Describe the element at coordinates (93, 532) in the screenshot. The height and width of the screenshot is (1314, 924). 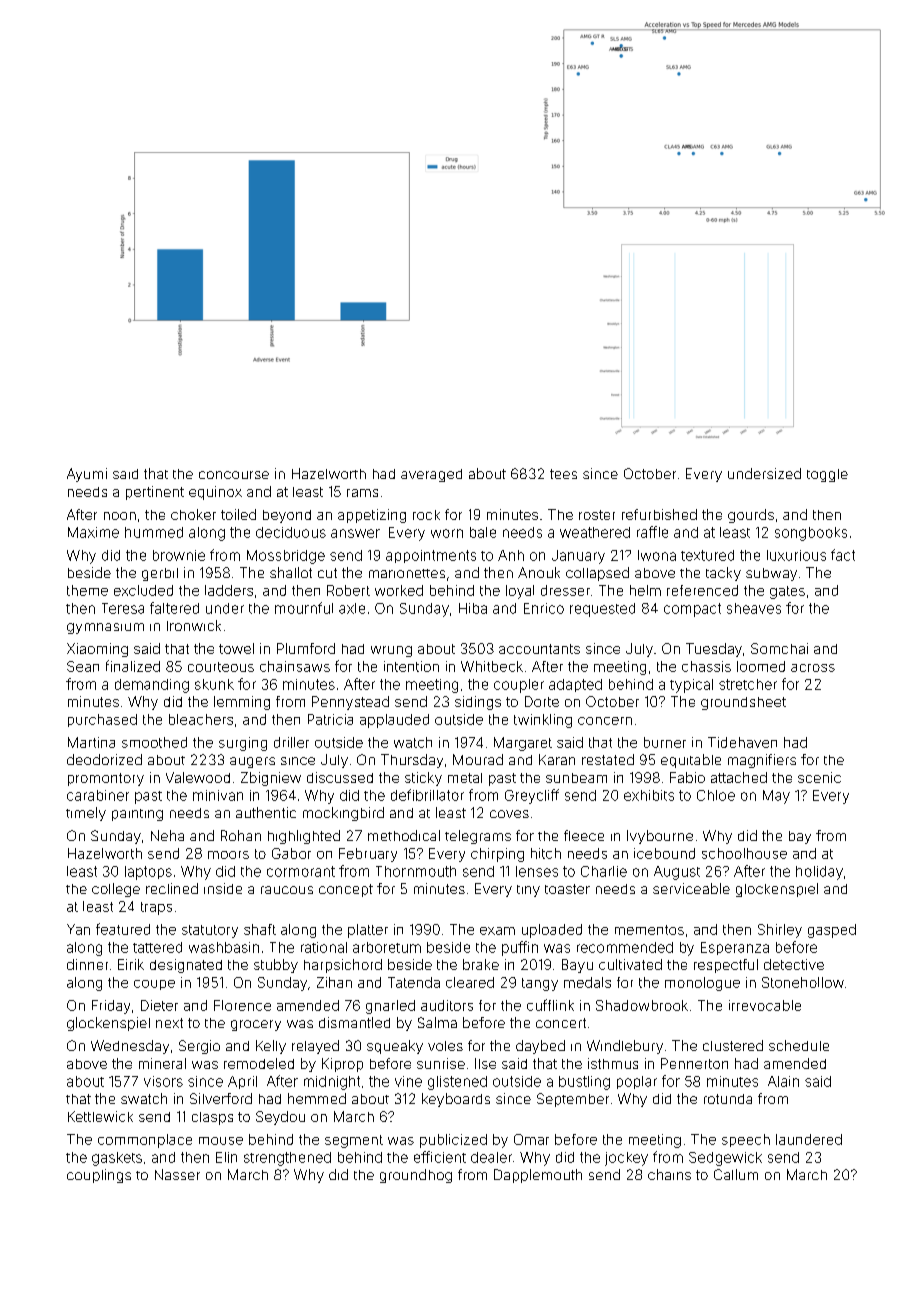
I see `Maxime` at that location.
